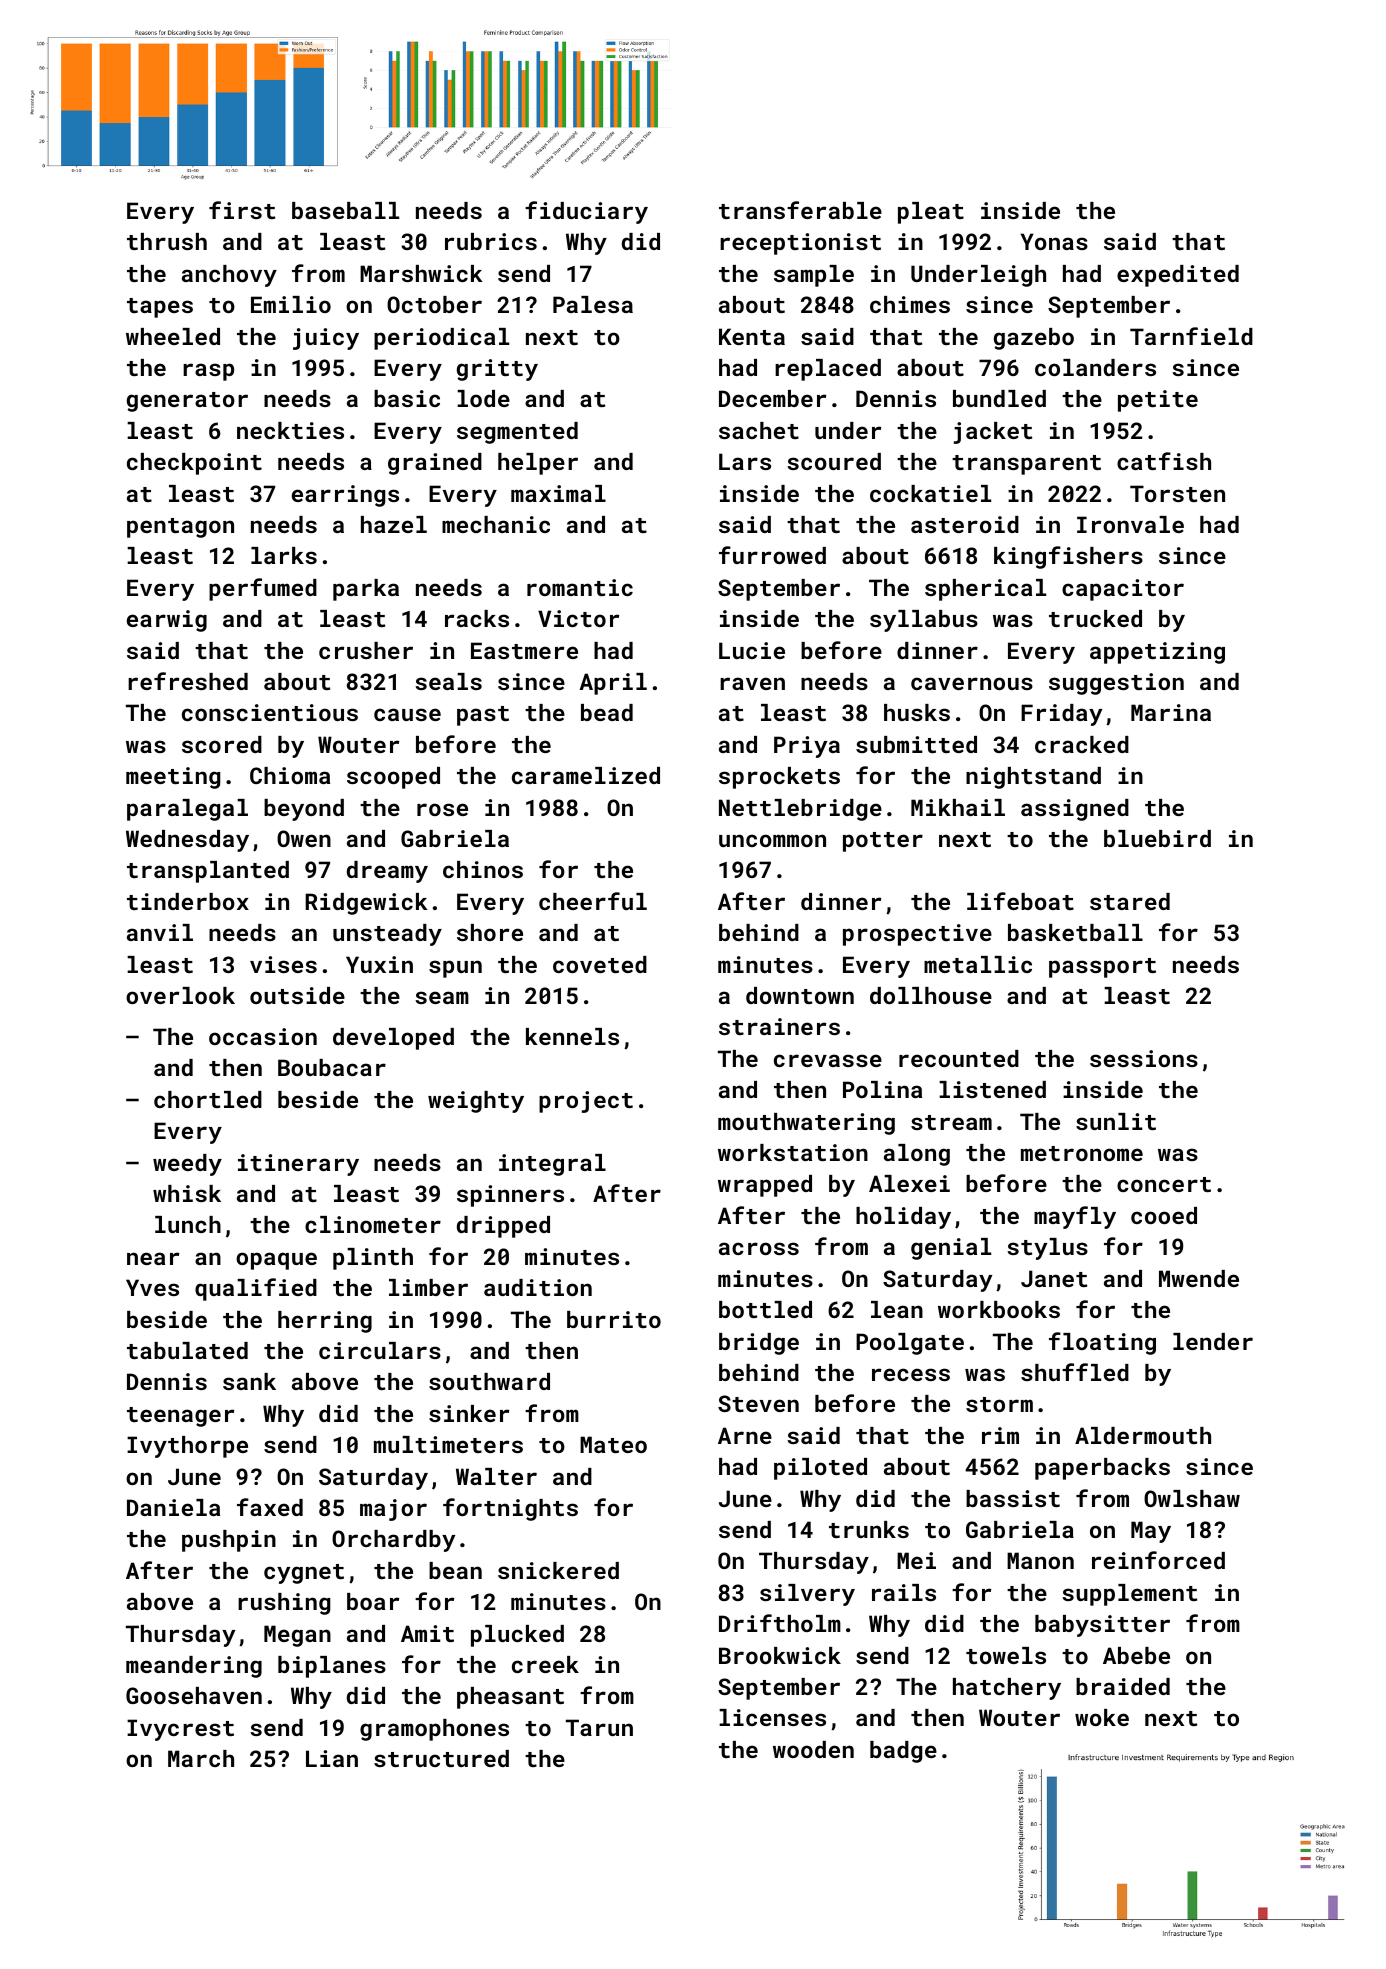 The image size is (1386, 1969). What do you see at coordinates (1144, 1058) in the screenshot?
I see `sessions` at bounding box center [1144, 1058].
